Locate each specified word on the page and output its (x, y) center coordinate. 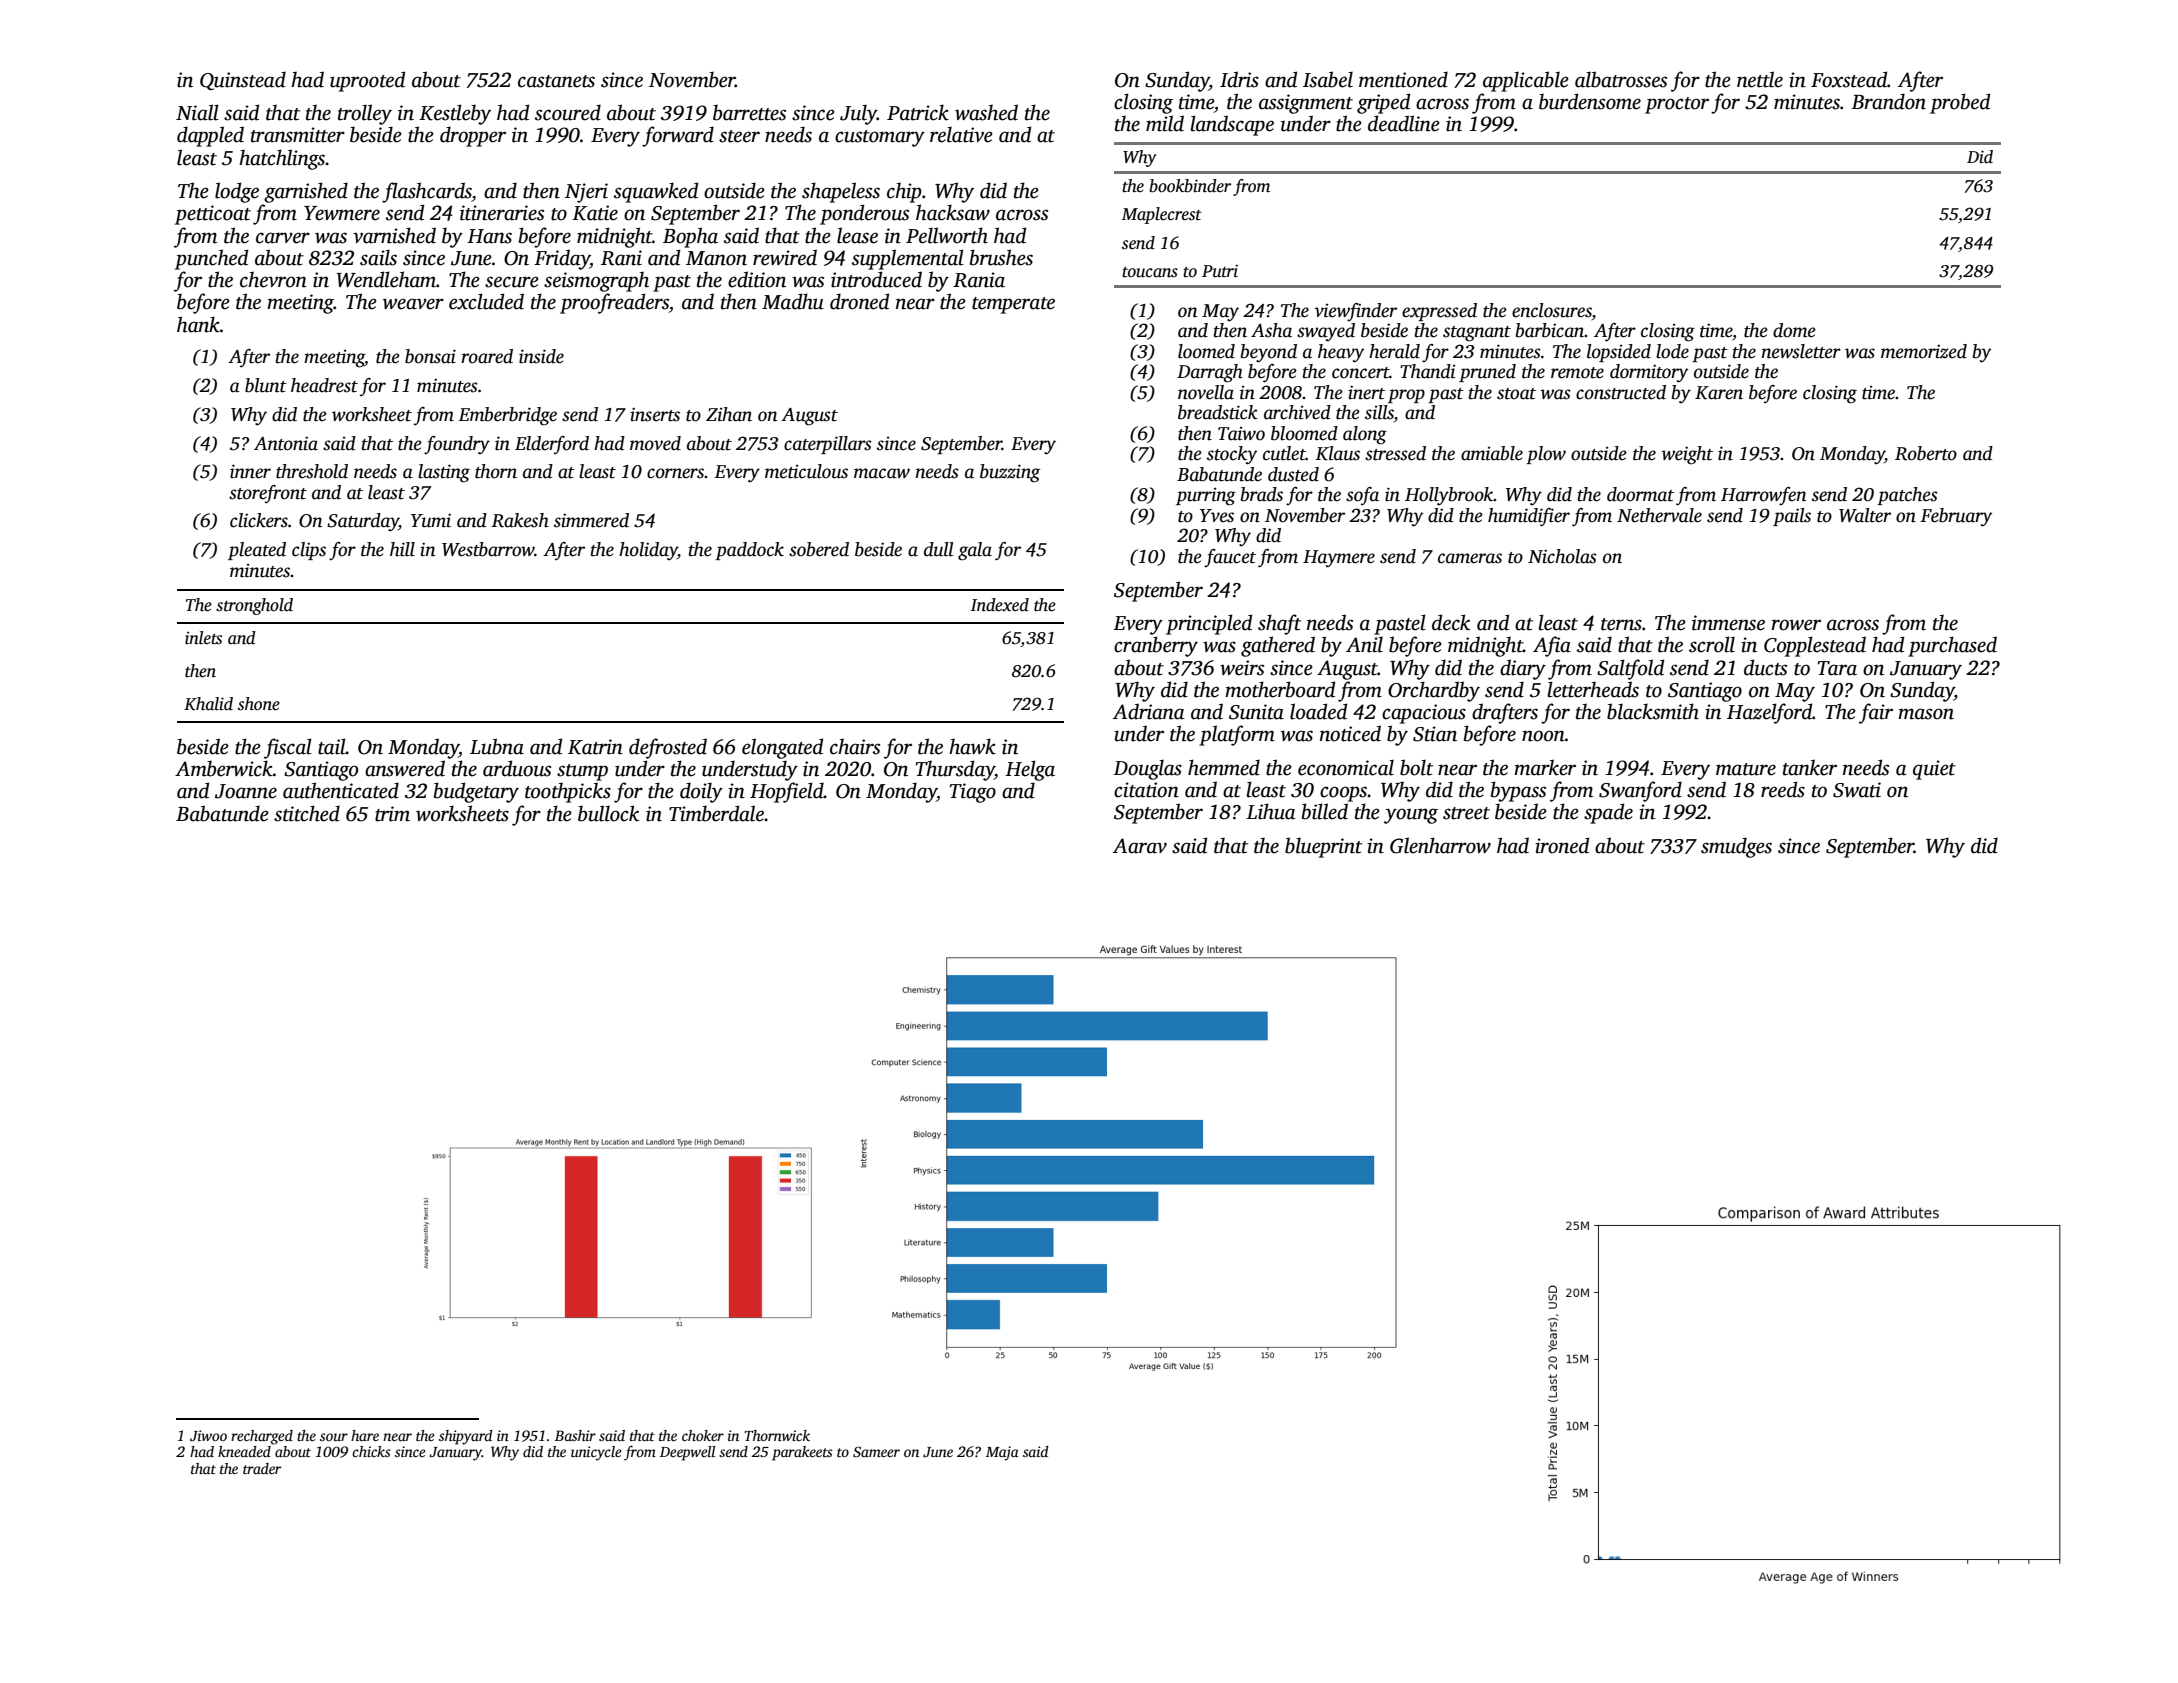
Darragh (1210, 373)
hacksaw (953, 212)
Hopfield (787, 792)
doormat (1640, 494)
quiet (1934, 770)
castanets (556, 81)
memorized (1924, 351)
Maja (1002, 1453)
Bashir (575, 1435)
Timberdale (716, 813)
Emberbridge (507, 416)
